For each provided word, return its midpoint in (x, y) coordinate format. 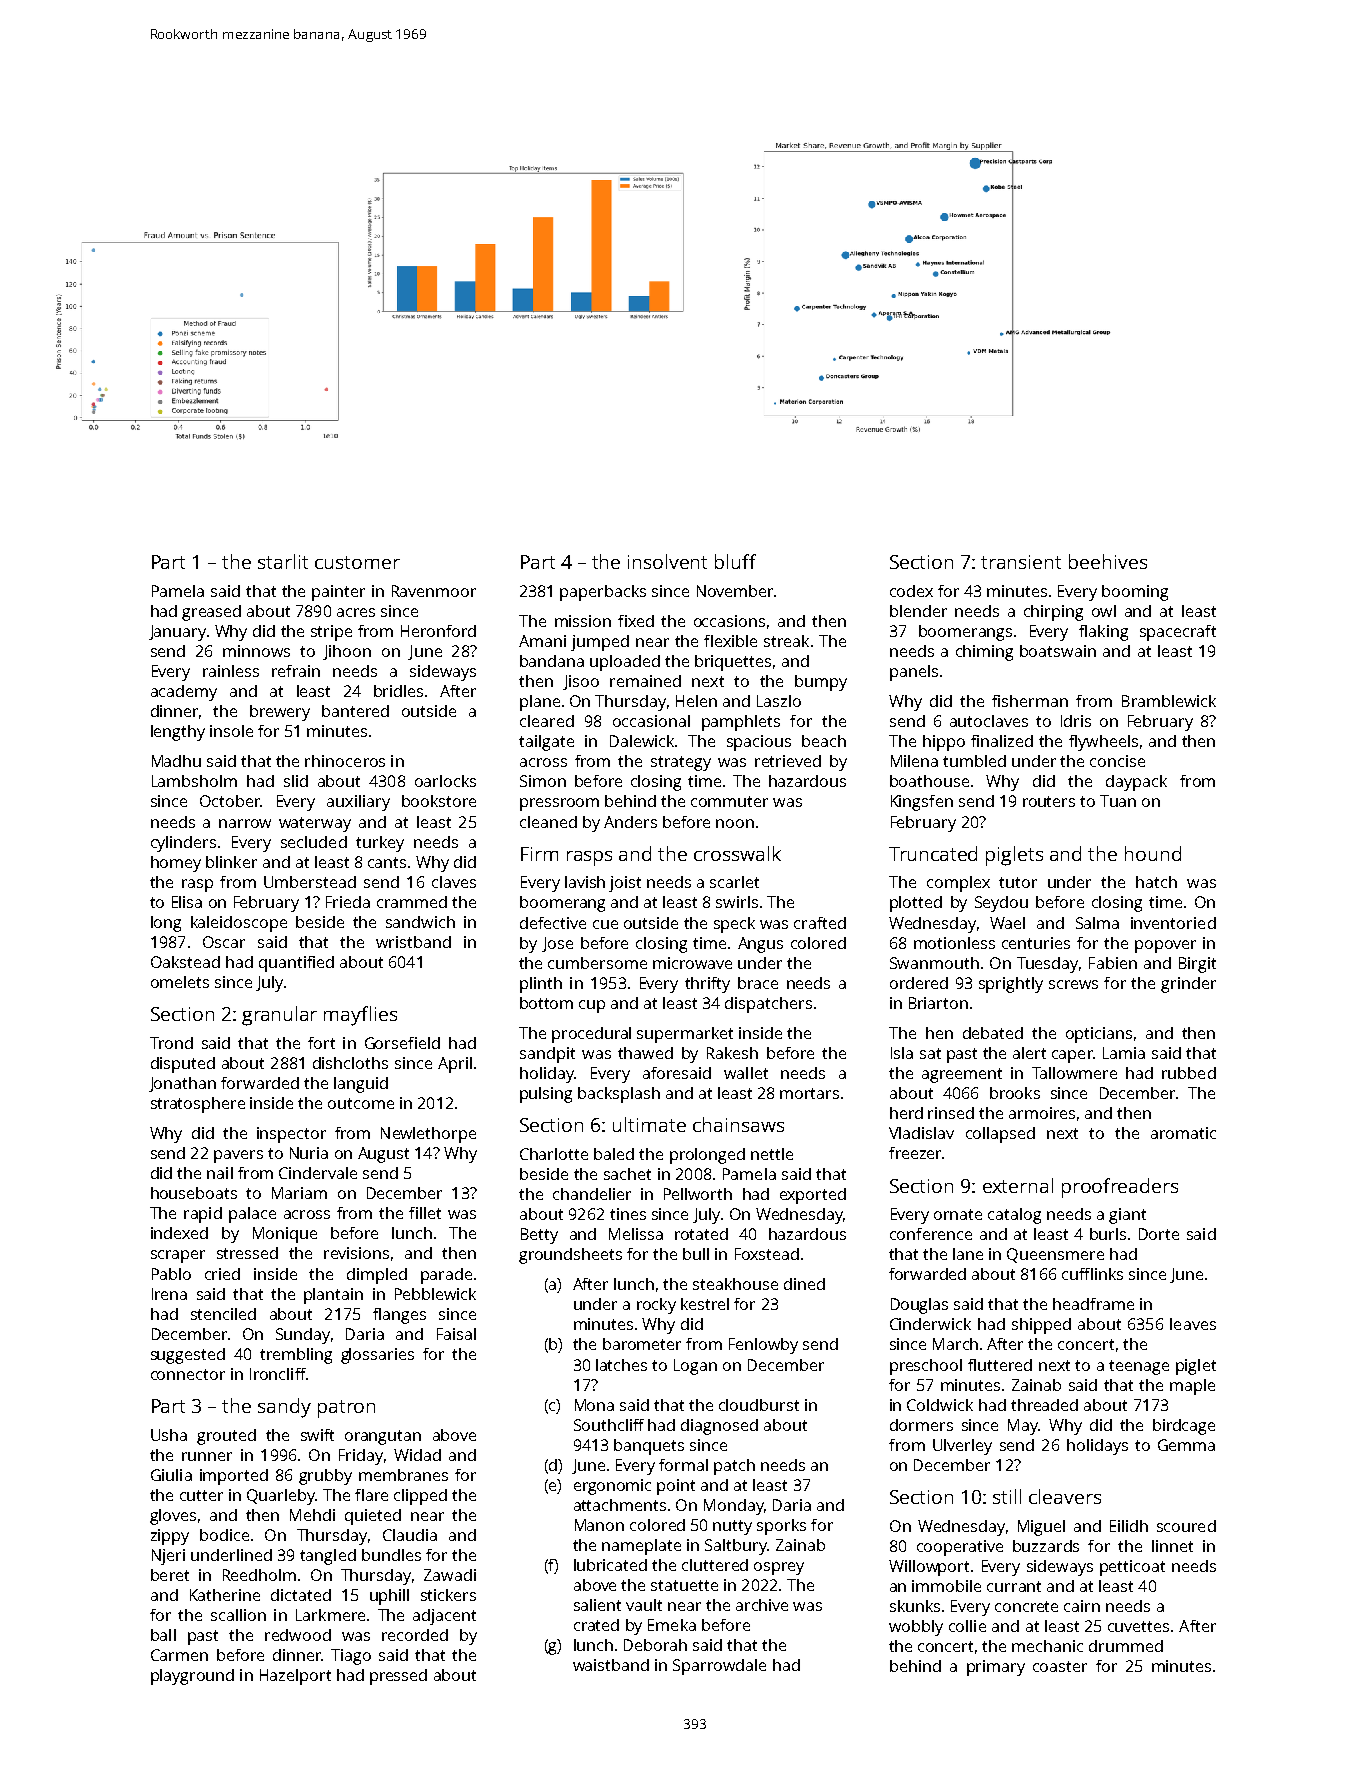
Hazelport (295, 1677)
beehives (1108, 561)
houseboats (194, 1193)
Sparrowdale (719, 1667)
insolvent (667, 561)
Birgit (1197, 965)
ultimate (649, 1124)
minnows (256, 651)
